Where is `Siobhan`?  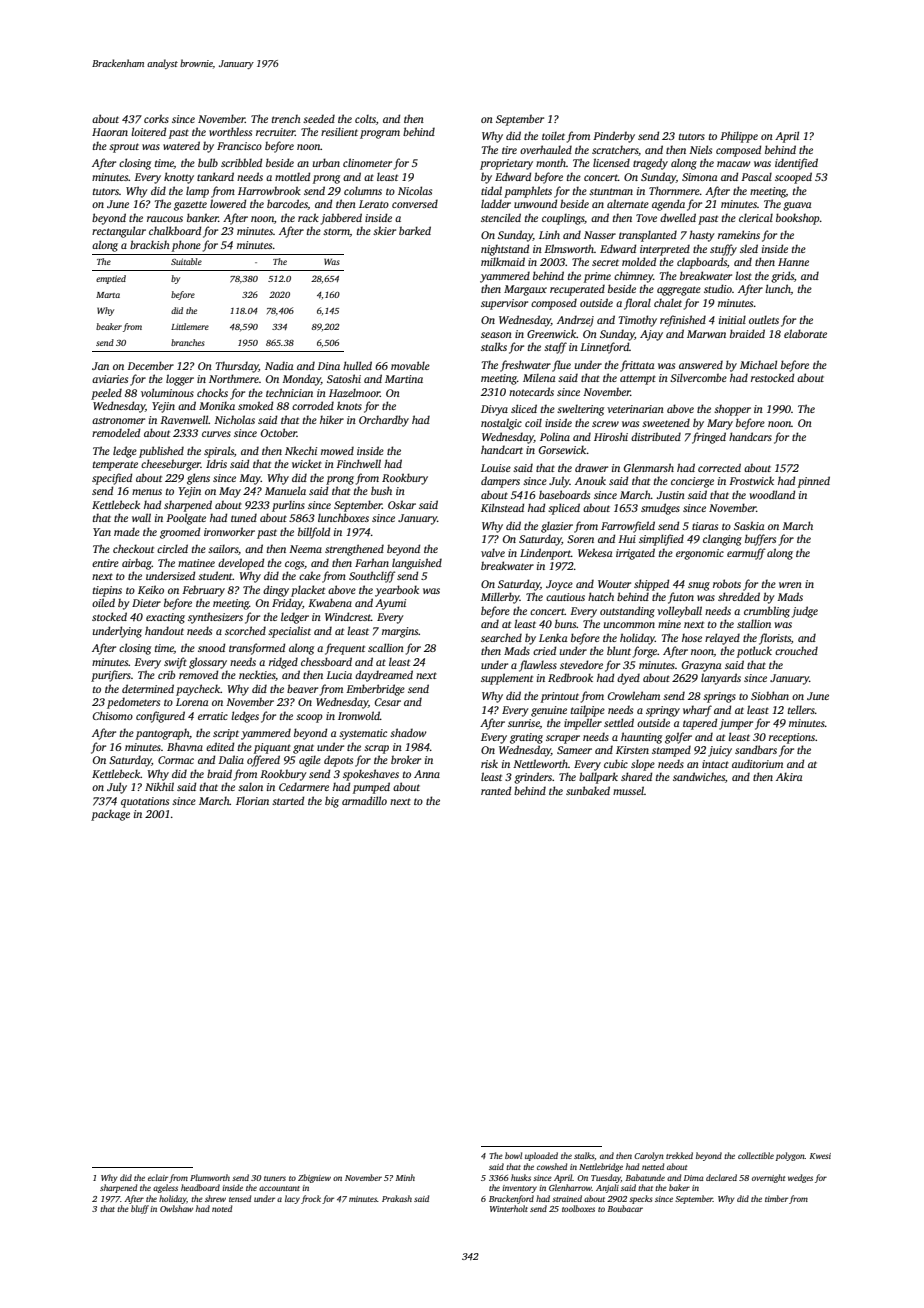
Siobhan is located at coordinates (770, 695).
